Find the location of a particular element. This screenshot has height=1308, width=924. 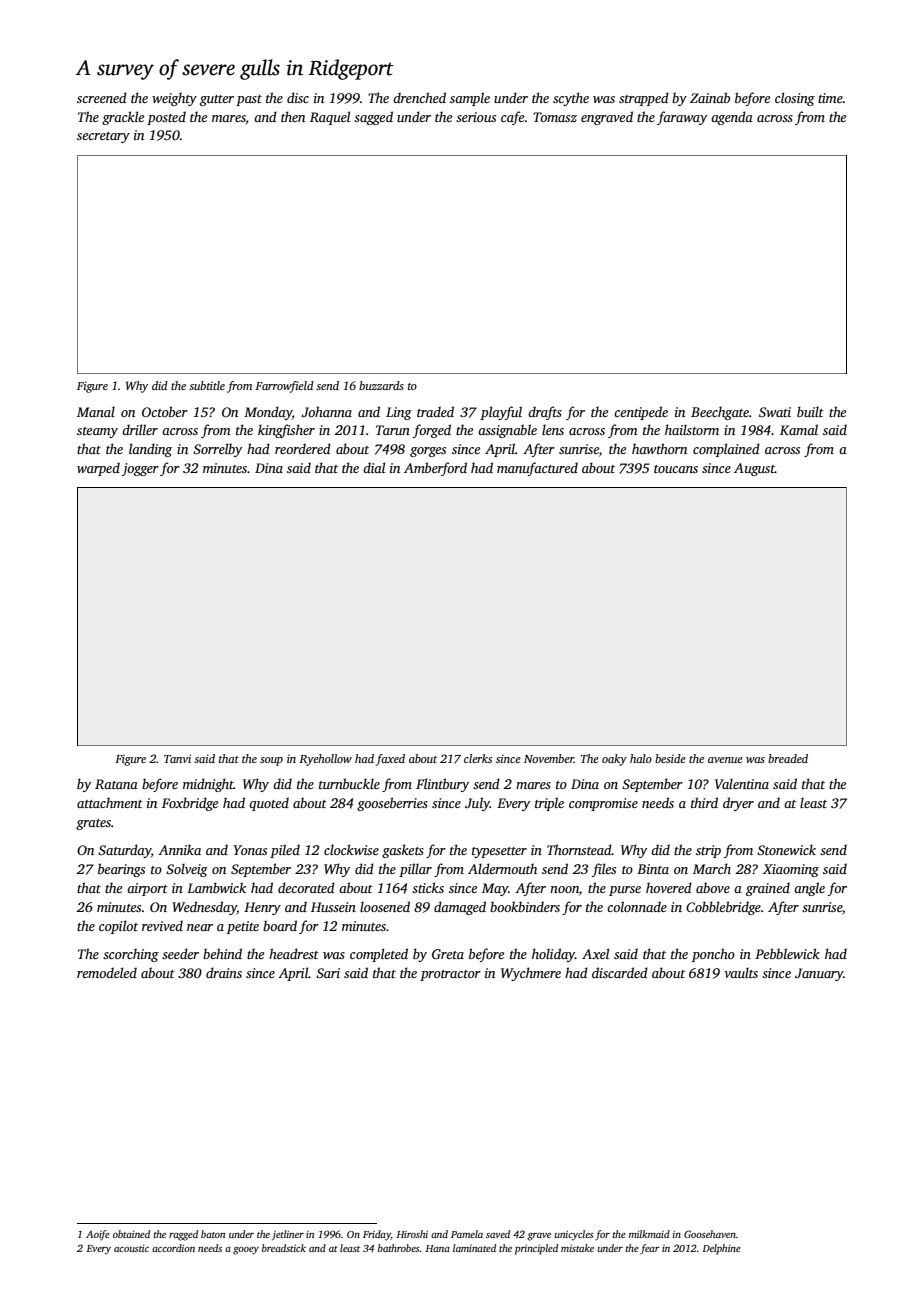

November is located at coordinates (549, 758).
